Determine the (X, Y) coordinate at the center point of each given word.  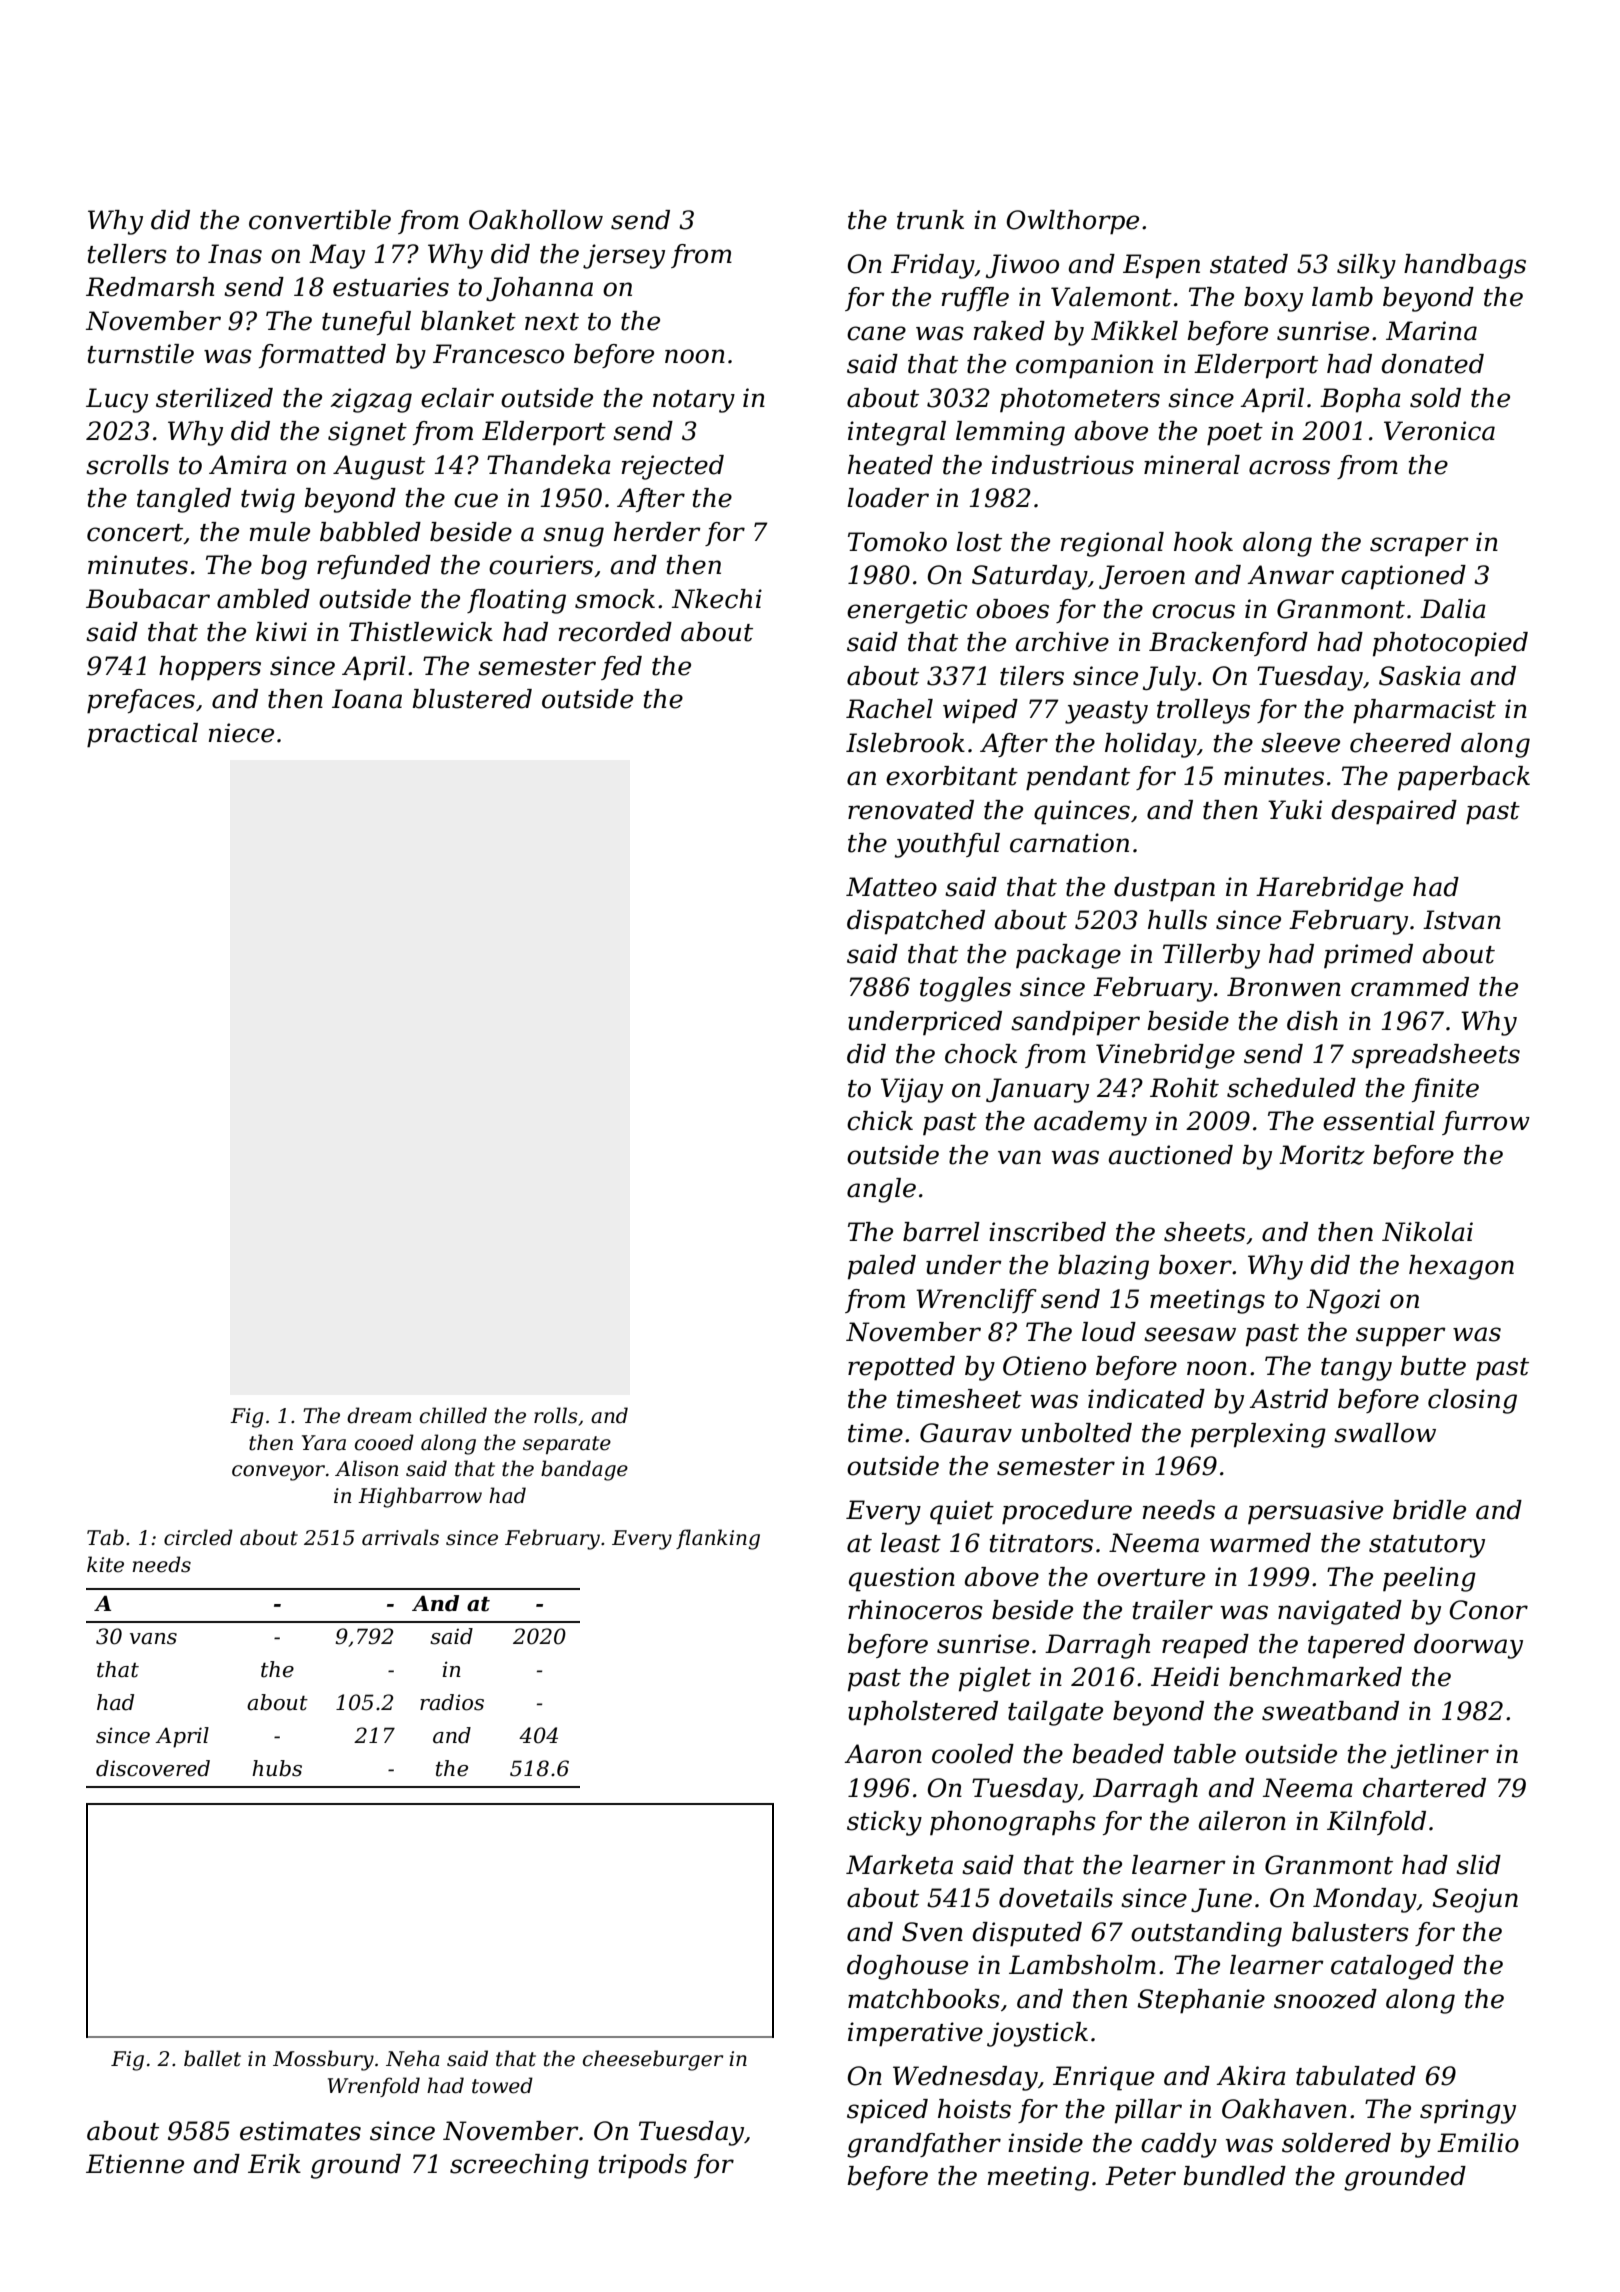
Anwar (1290, 575)
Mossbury (323, 2060)
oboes (1012, 609)
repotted (901, 1368)
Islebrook (905, 743)
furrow (1486, 1123)
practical (142, 735)
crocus (1193, 611)
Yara (324, 1443)
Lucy (117, 400)
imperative (915, 2034)
